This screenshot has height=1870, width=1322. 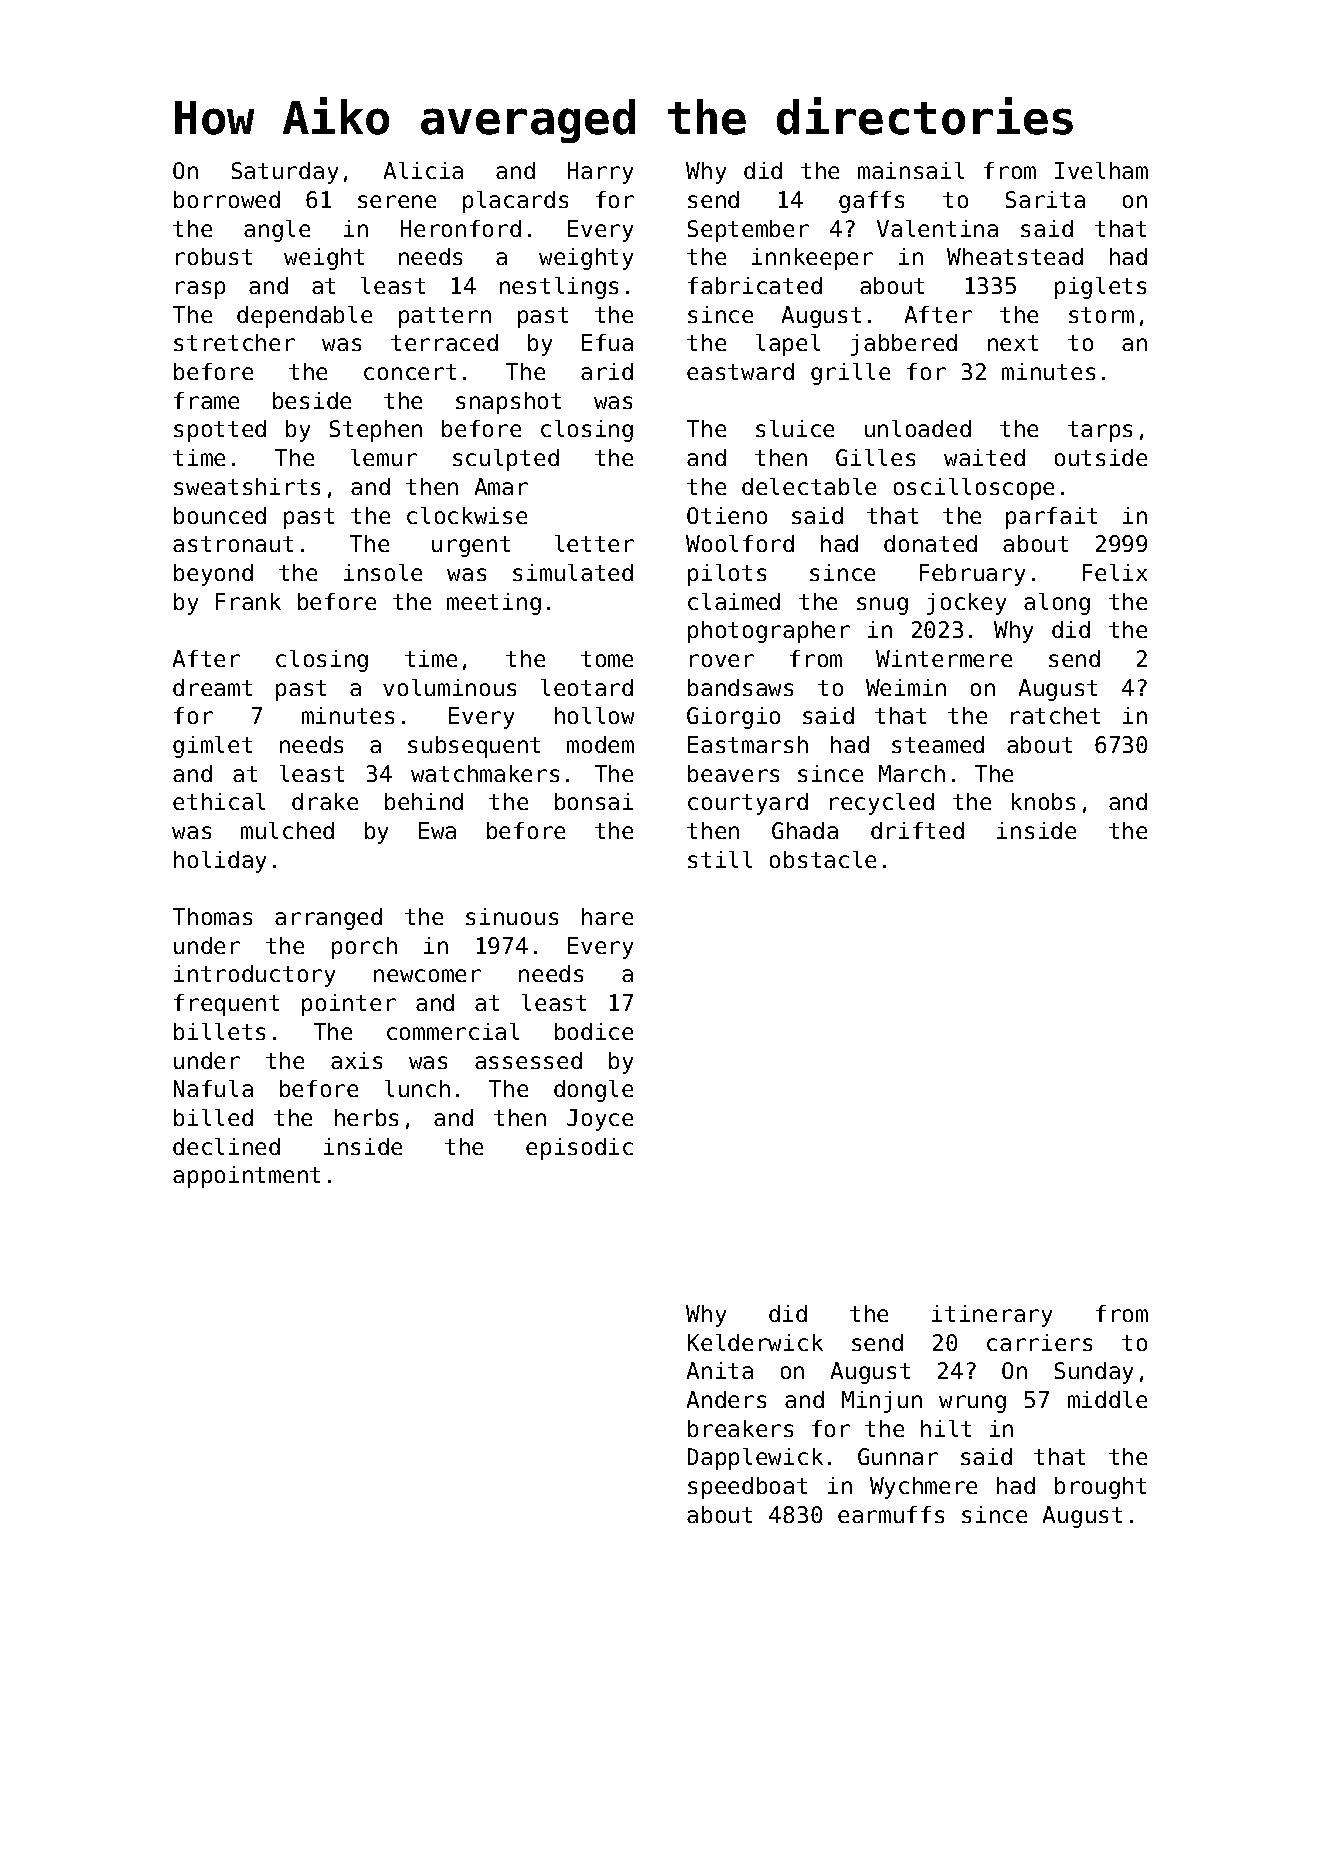 I want to click on episodic, so click(x=579, y=1149).
